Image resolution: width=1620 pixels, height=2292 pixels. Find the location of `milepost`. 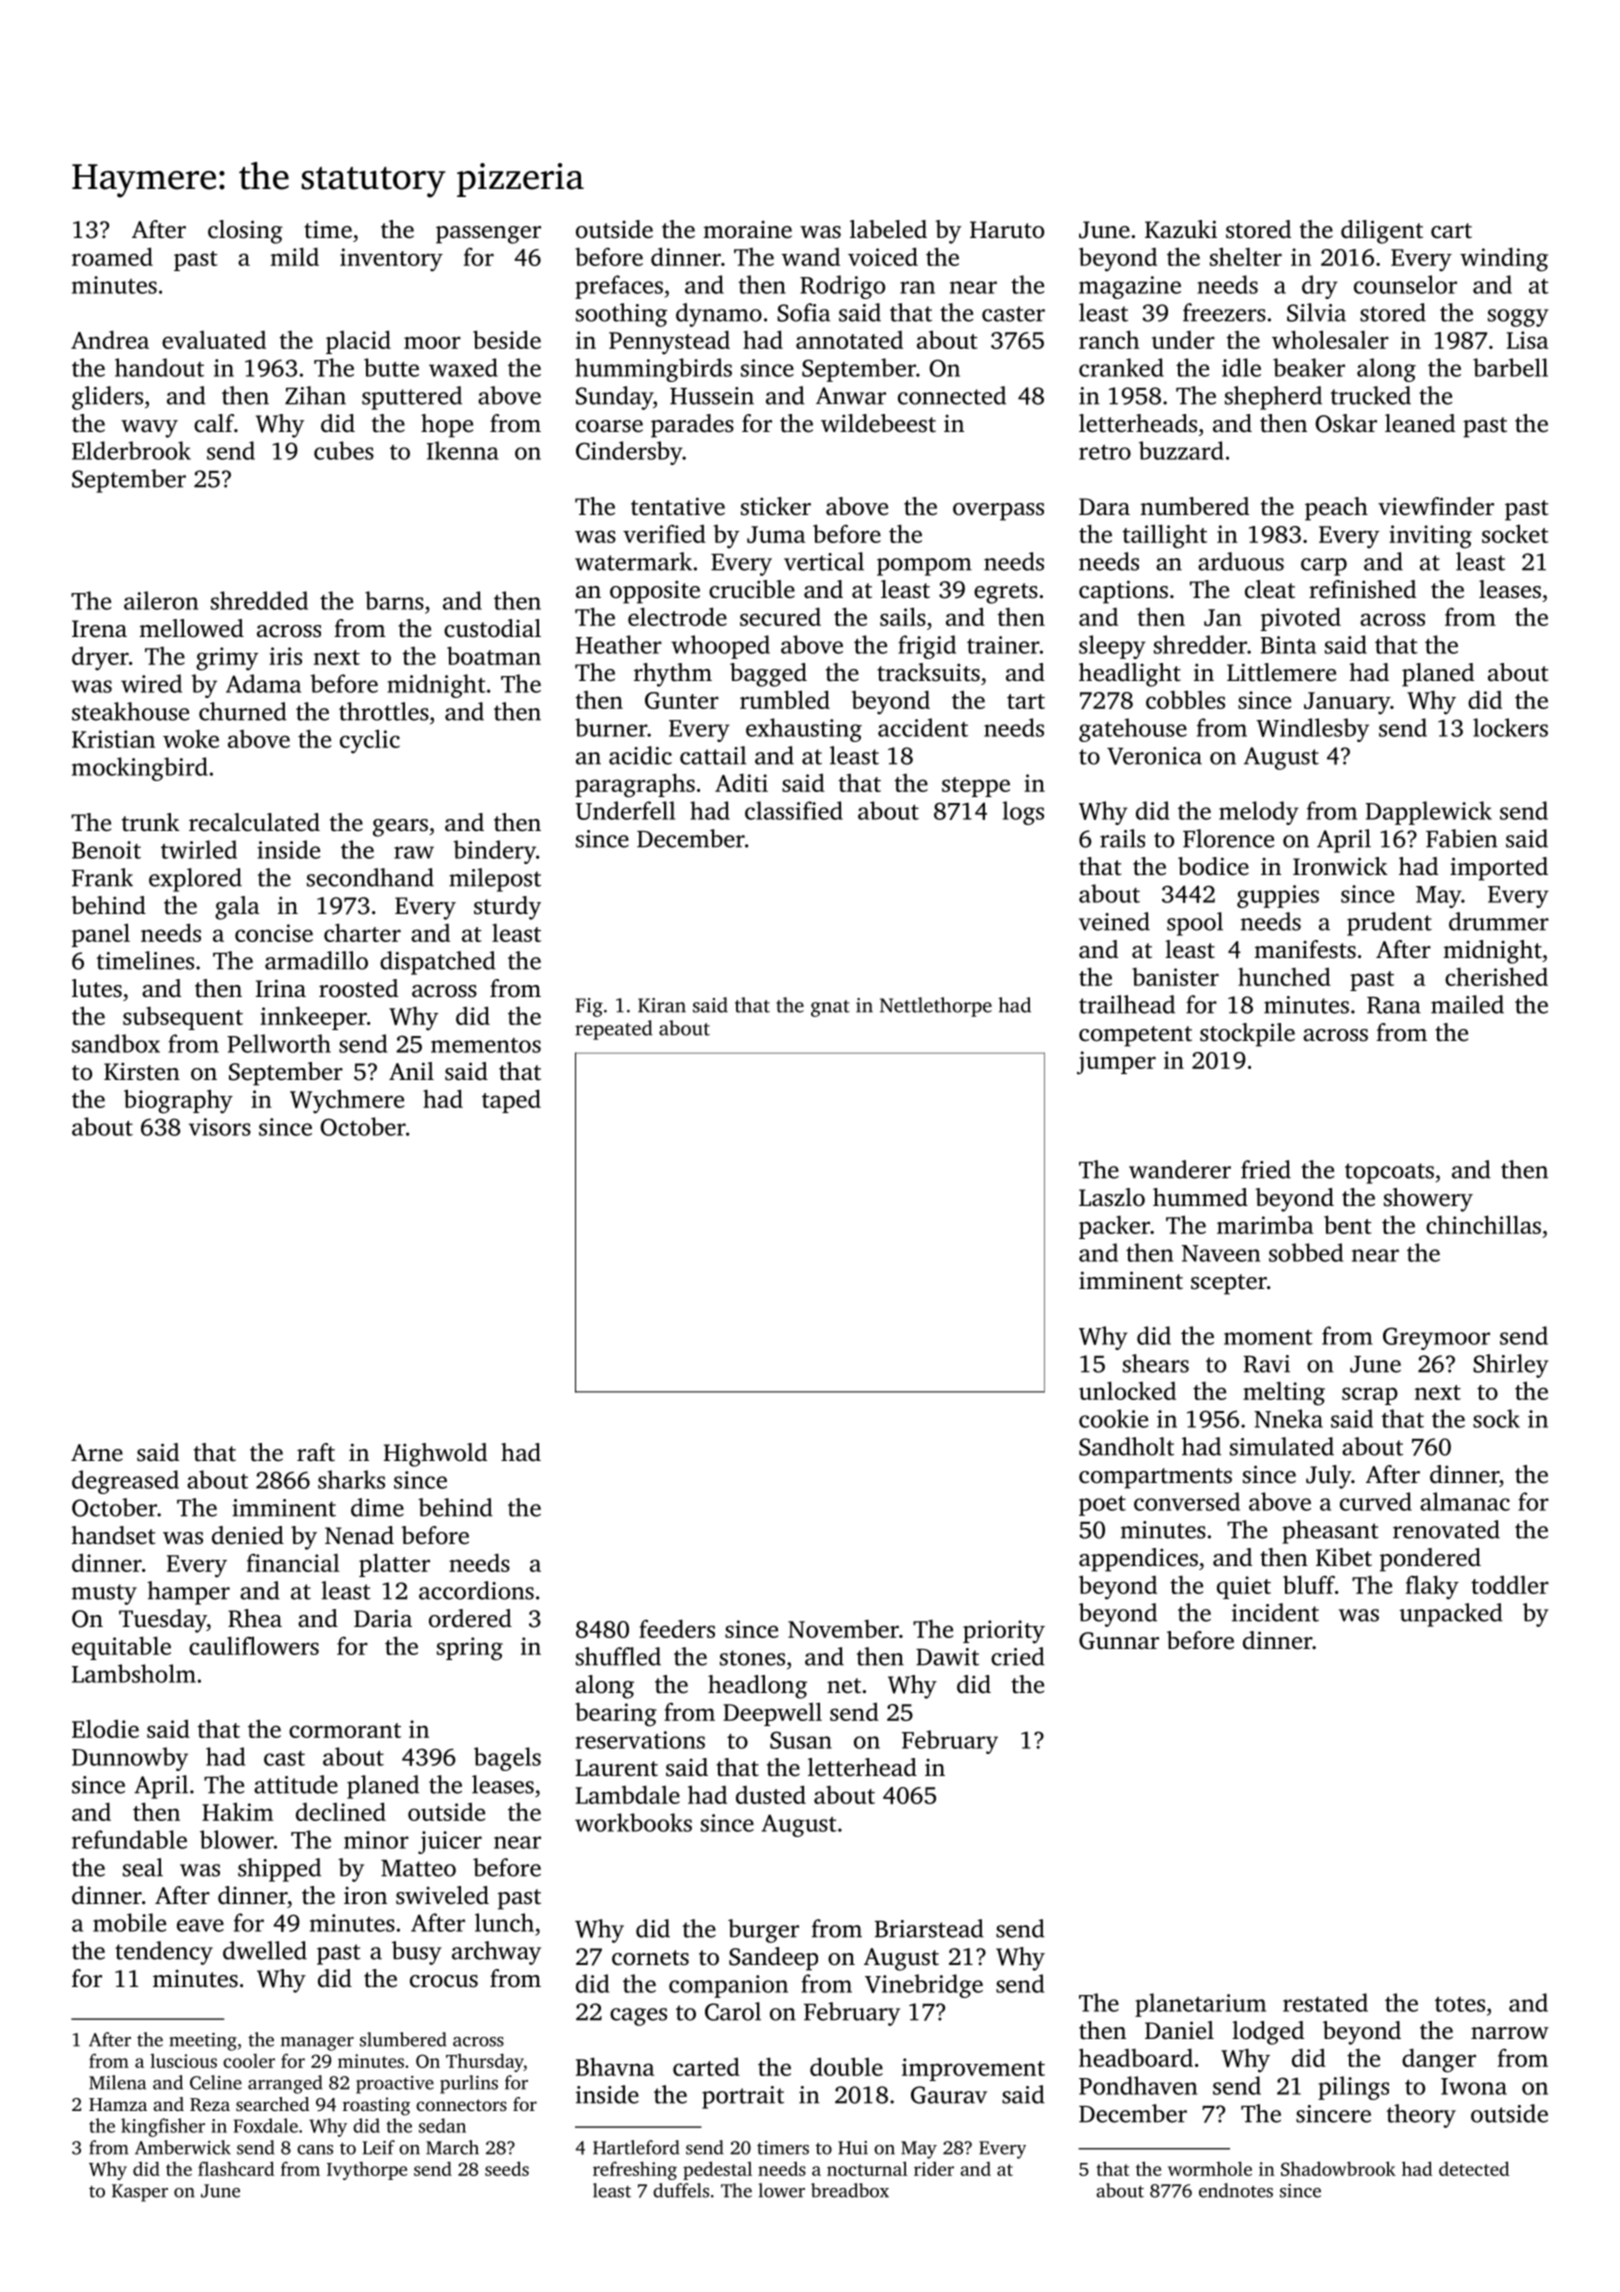

milepost is located at coordinates (495, 880).
